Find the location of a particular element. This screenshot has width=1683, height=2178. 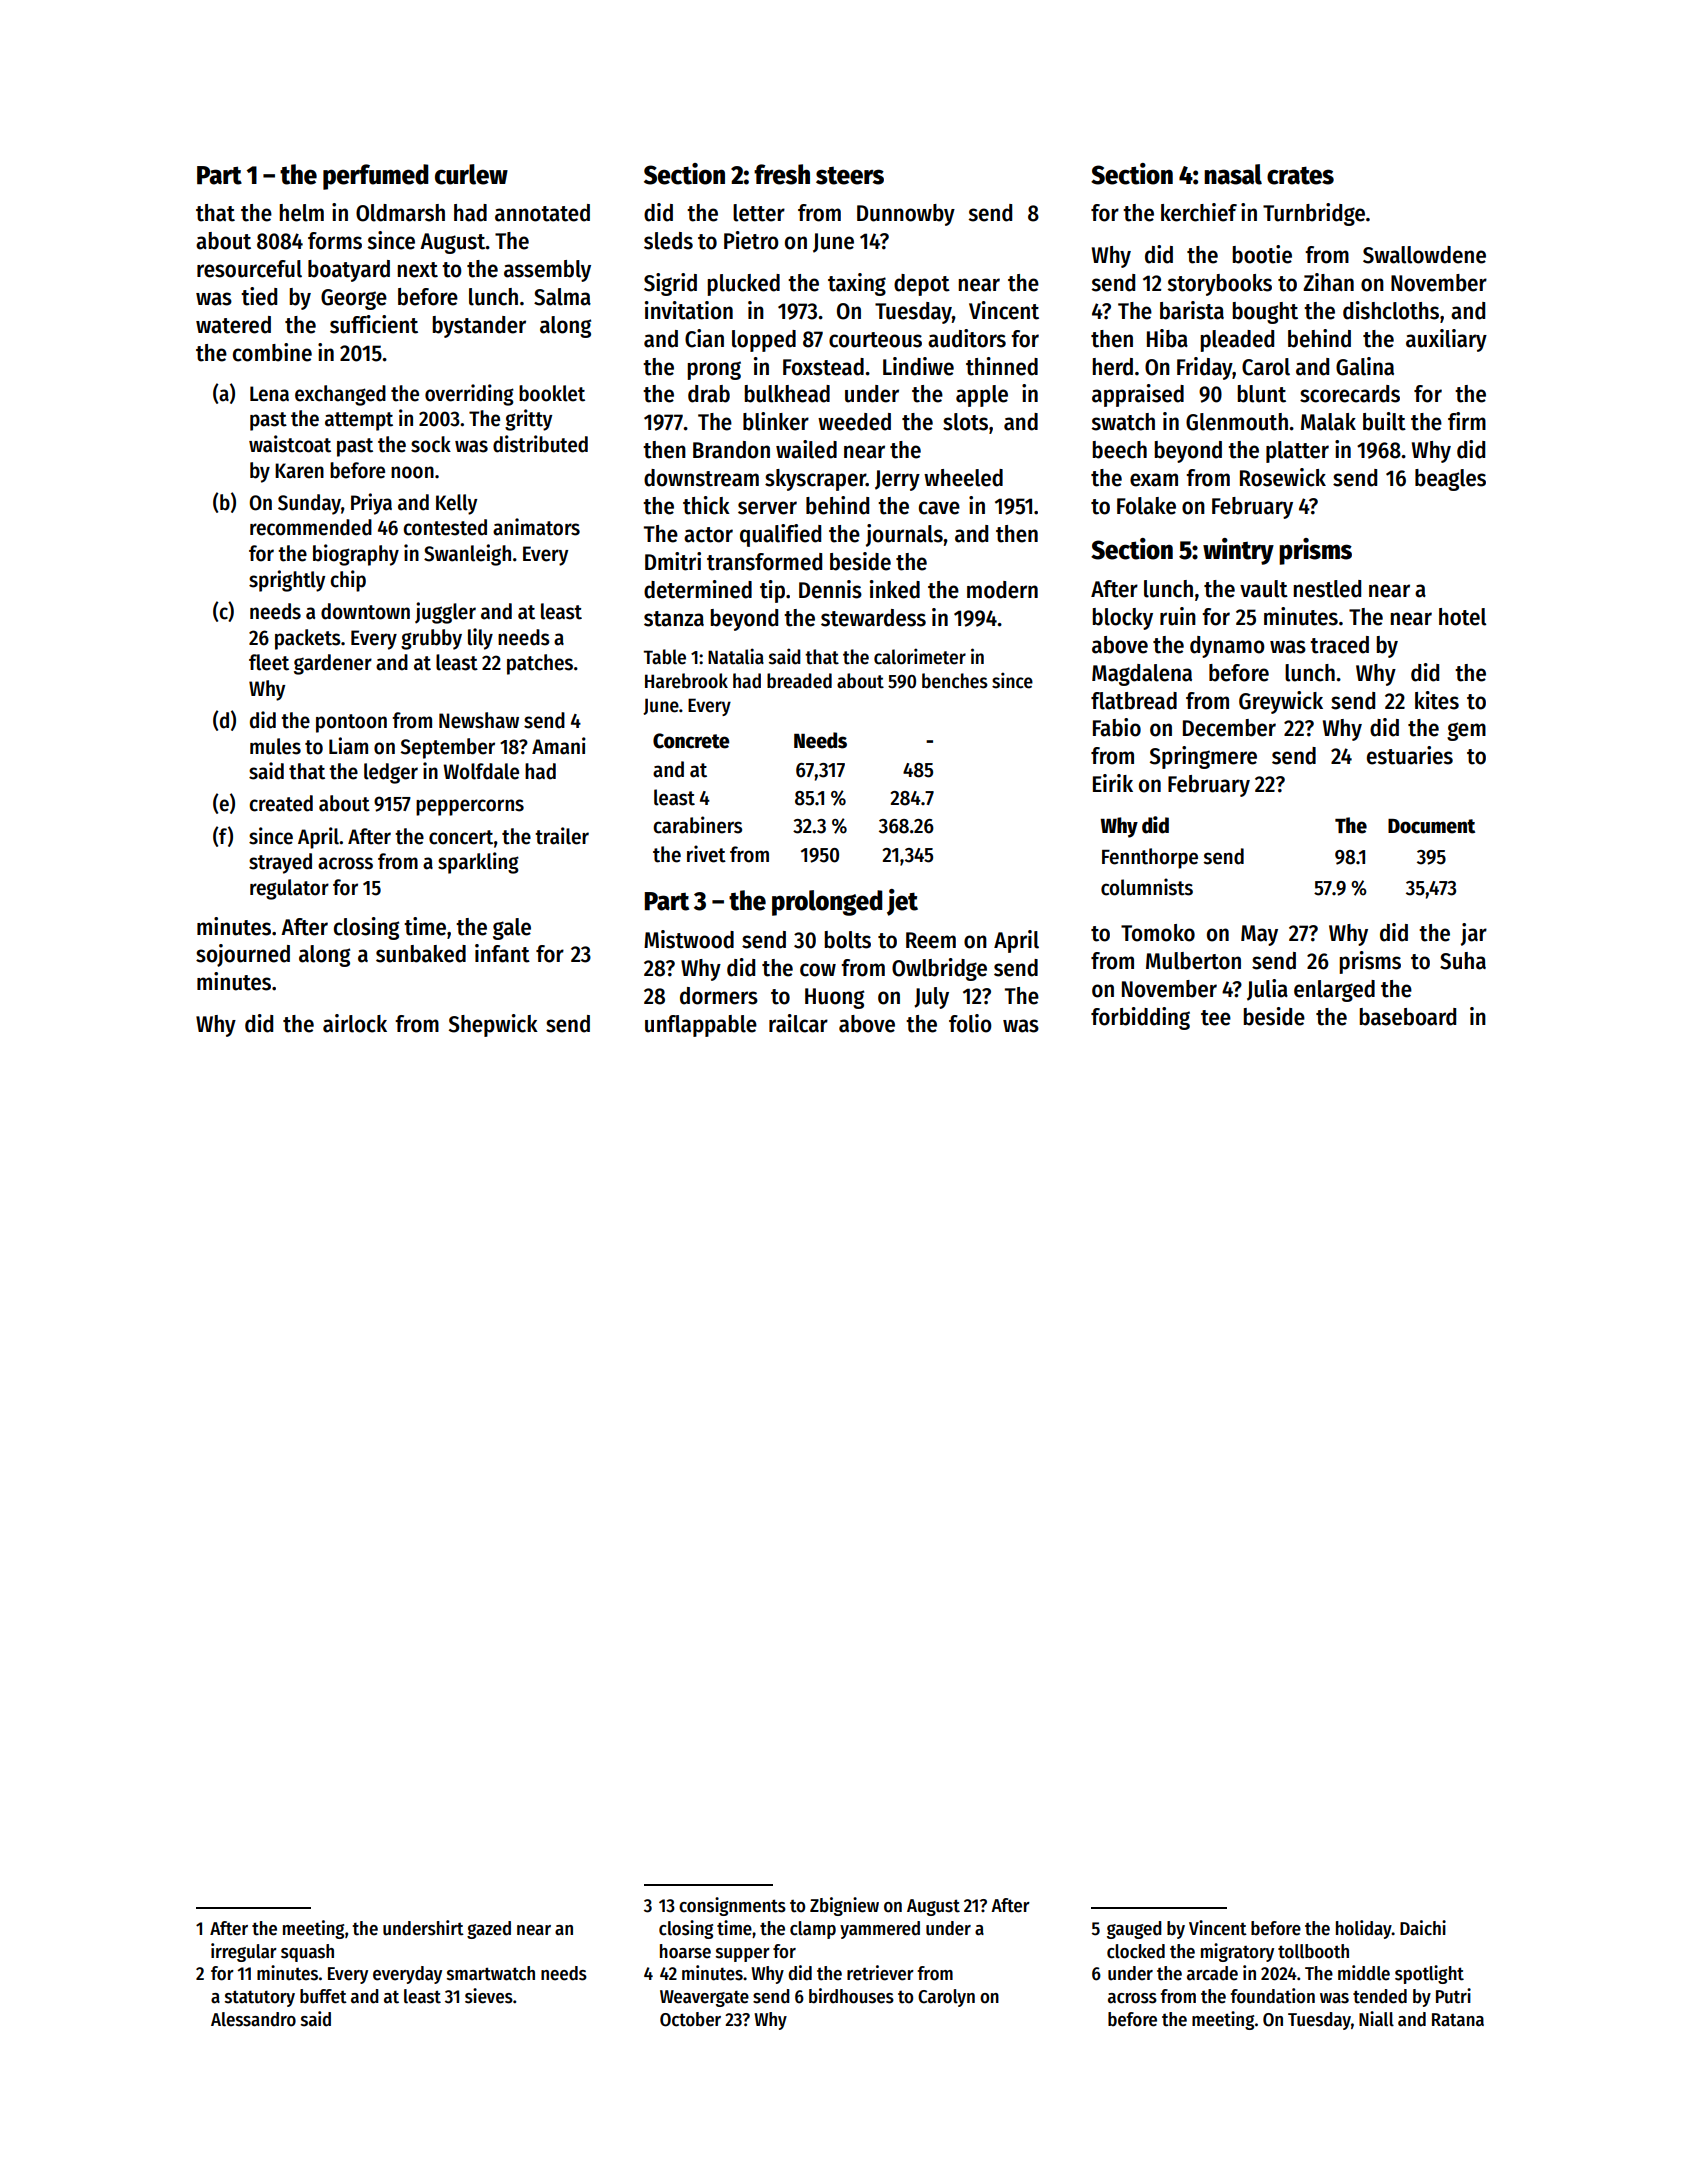

perfumed is located at coordinates (375, 177).
